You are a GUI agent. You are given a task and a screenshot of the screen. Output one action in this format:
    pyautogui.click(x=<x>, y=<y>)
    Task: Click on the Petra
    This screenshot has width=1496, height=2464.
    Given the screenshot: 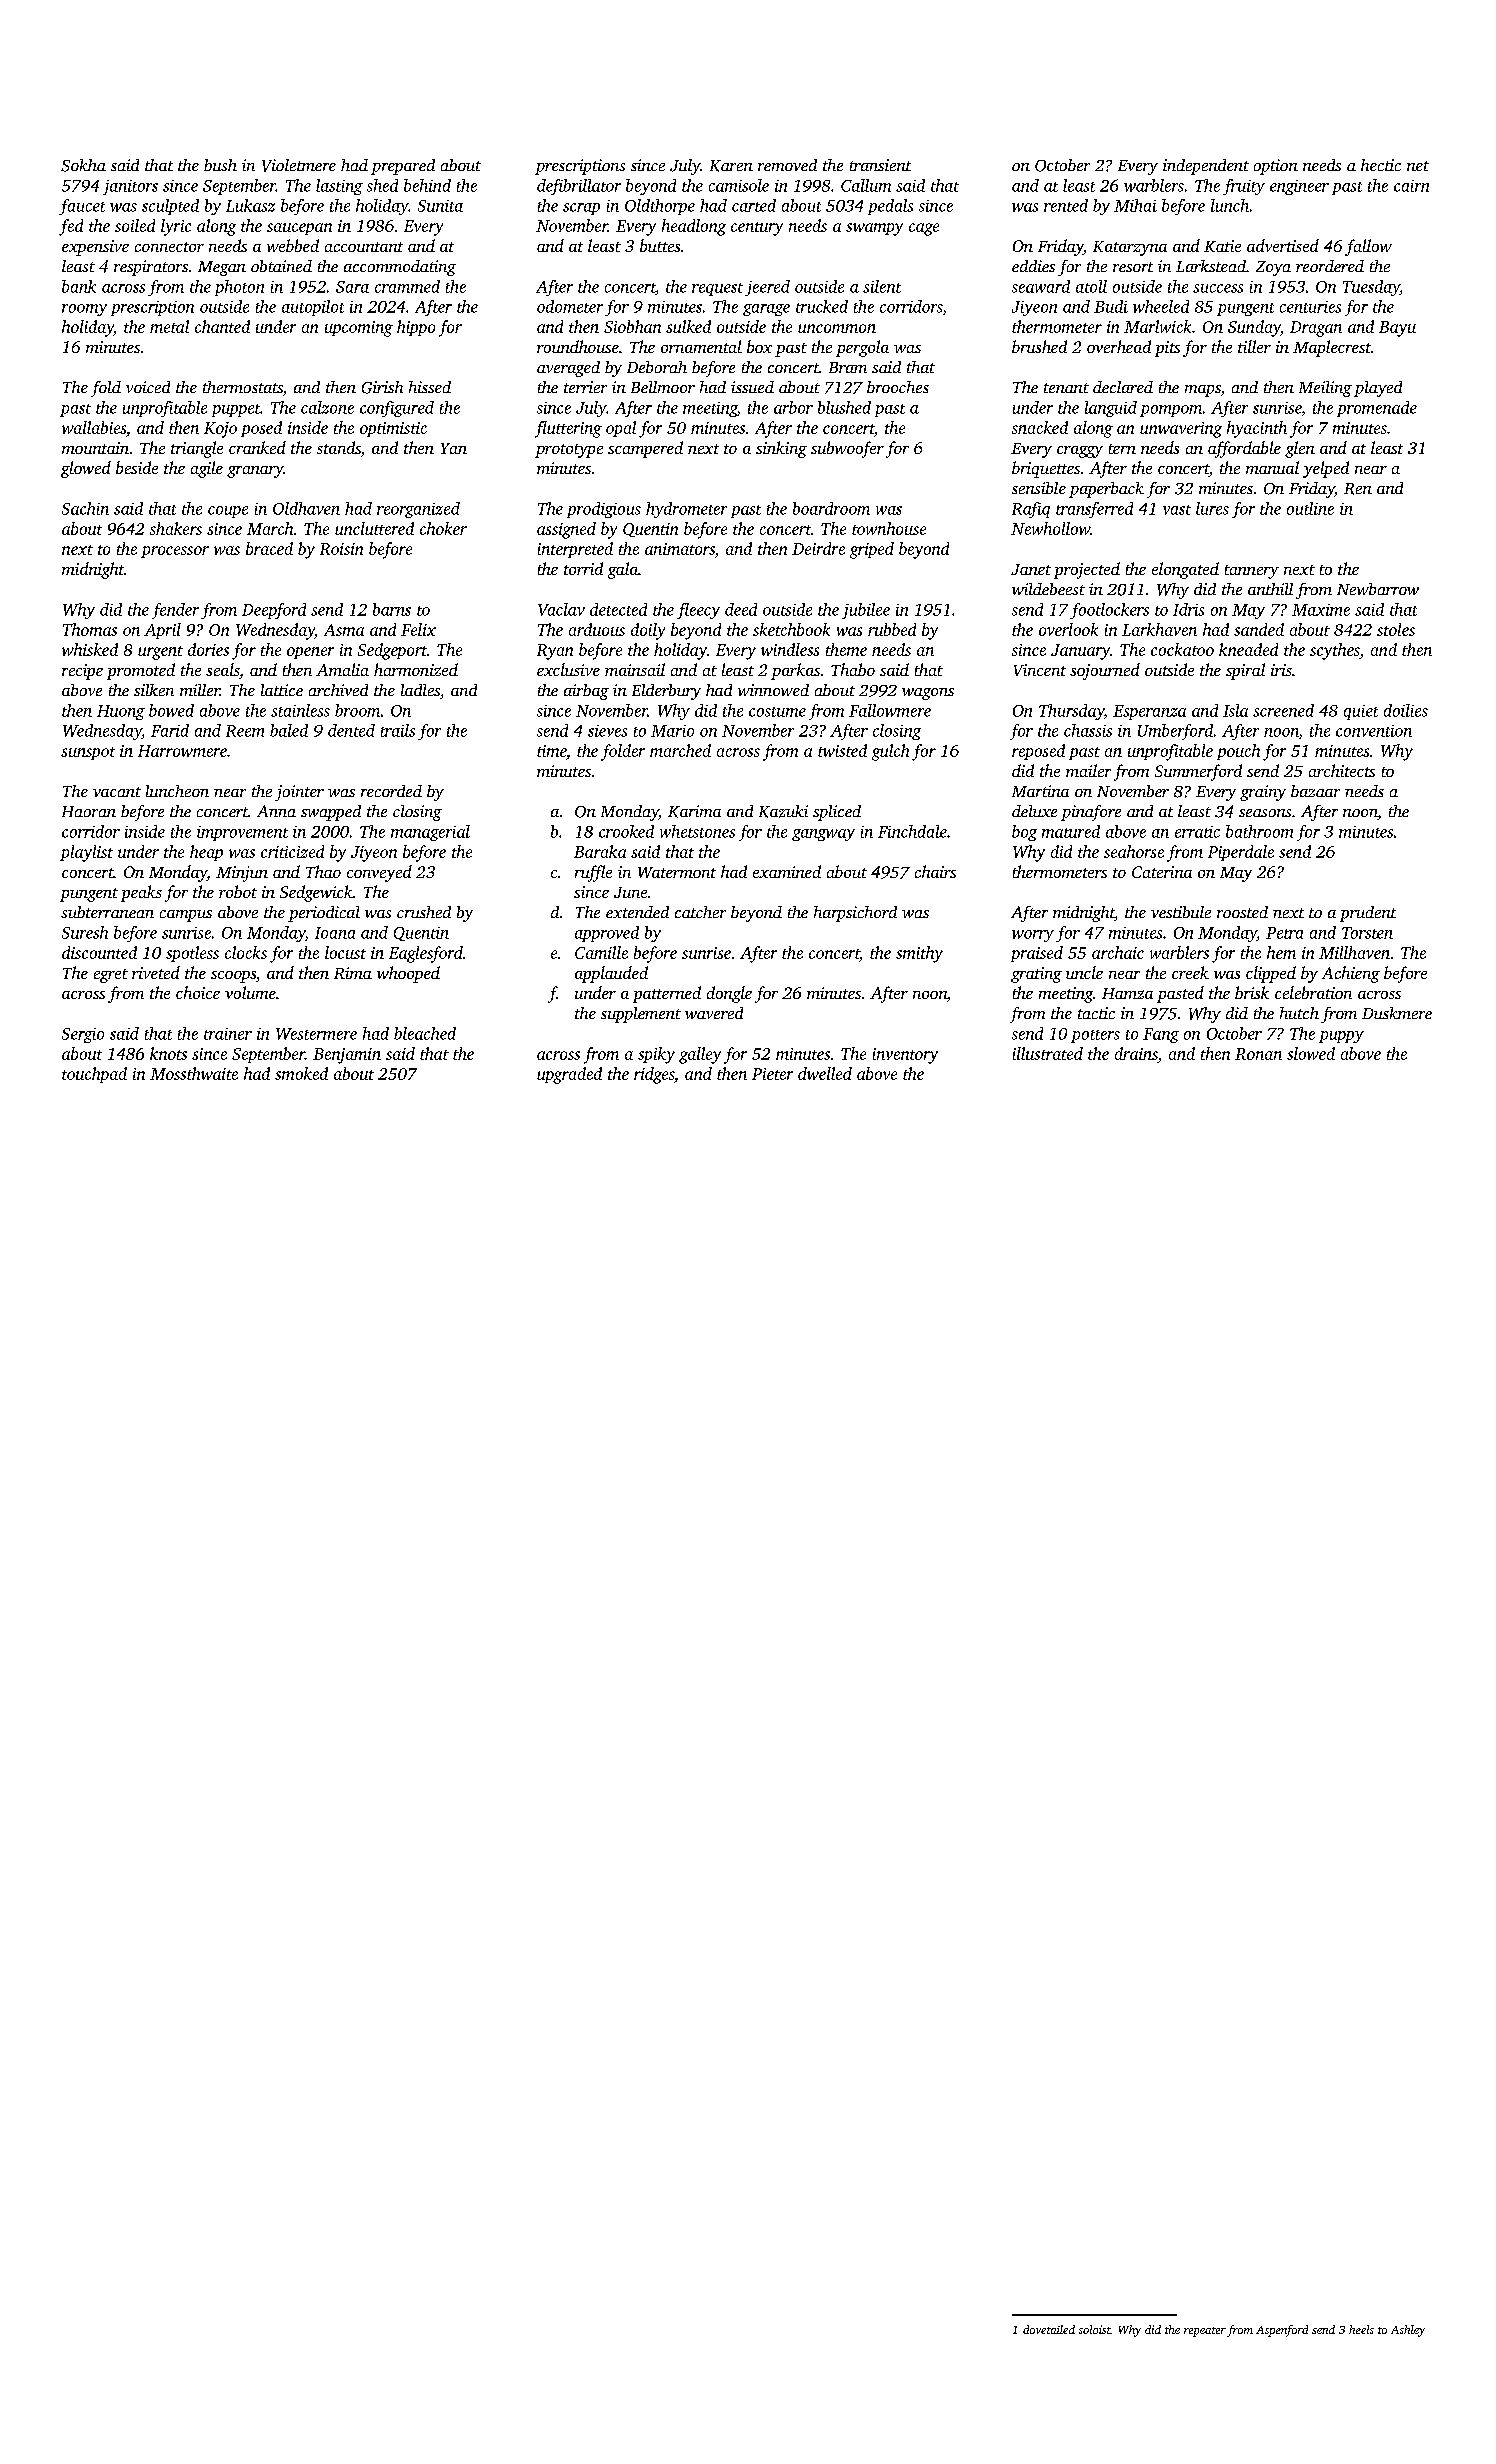 What is the action you would take?
    pyautogui.click(x=1284, y=933)
